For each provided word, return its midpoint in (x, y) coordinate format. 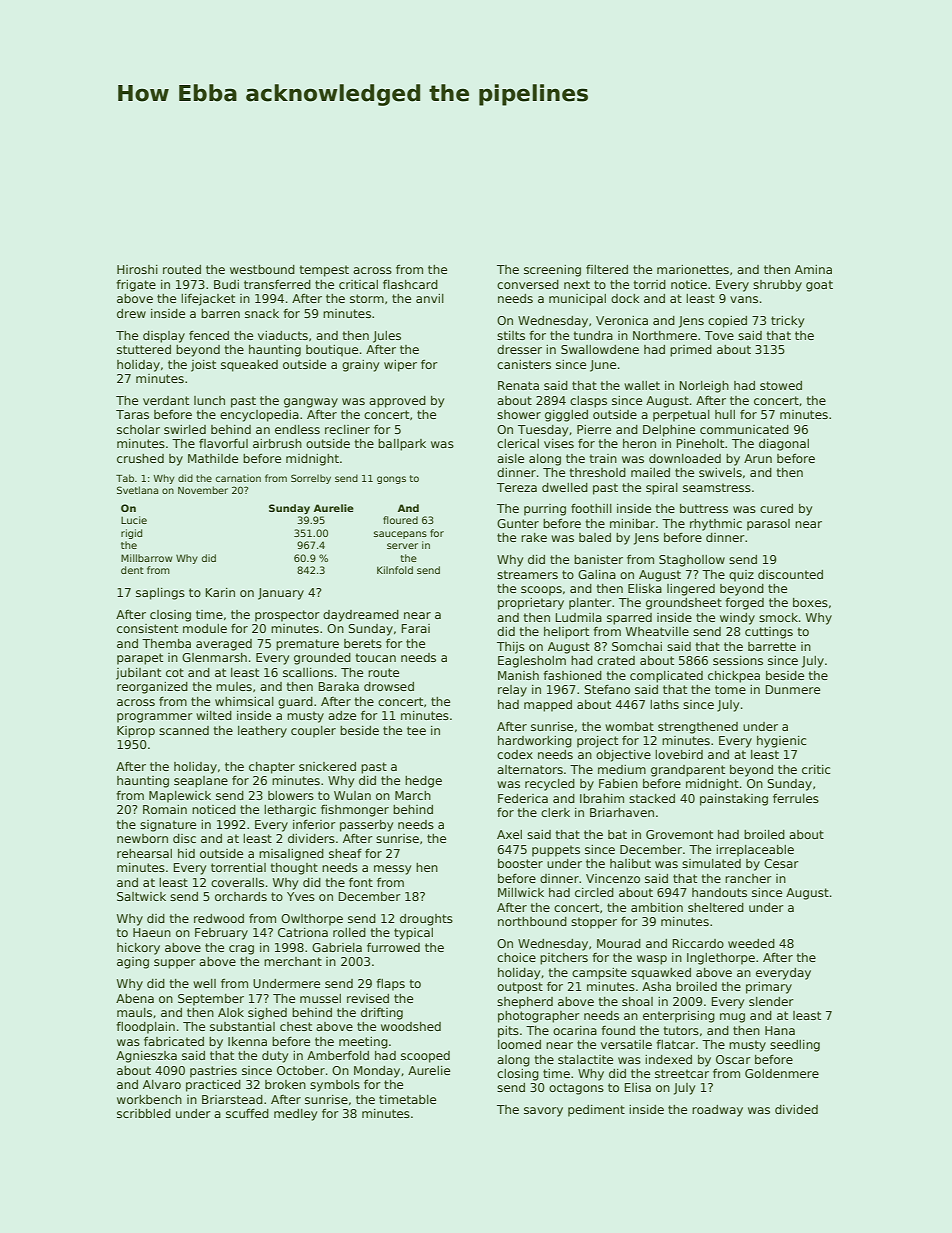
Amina (813, 269)
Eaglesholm (532, 662)
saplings (160, 594)
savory (543, 1112)
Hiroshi (137, 269)
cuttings (769, 633)
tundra (593, 335)
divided (796, 1109)
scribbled (144, 1113)
